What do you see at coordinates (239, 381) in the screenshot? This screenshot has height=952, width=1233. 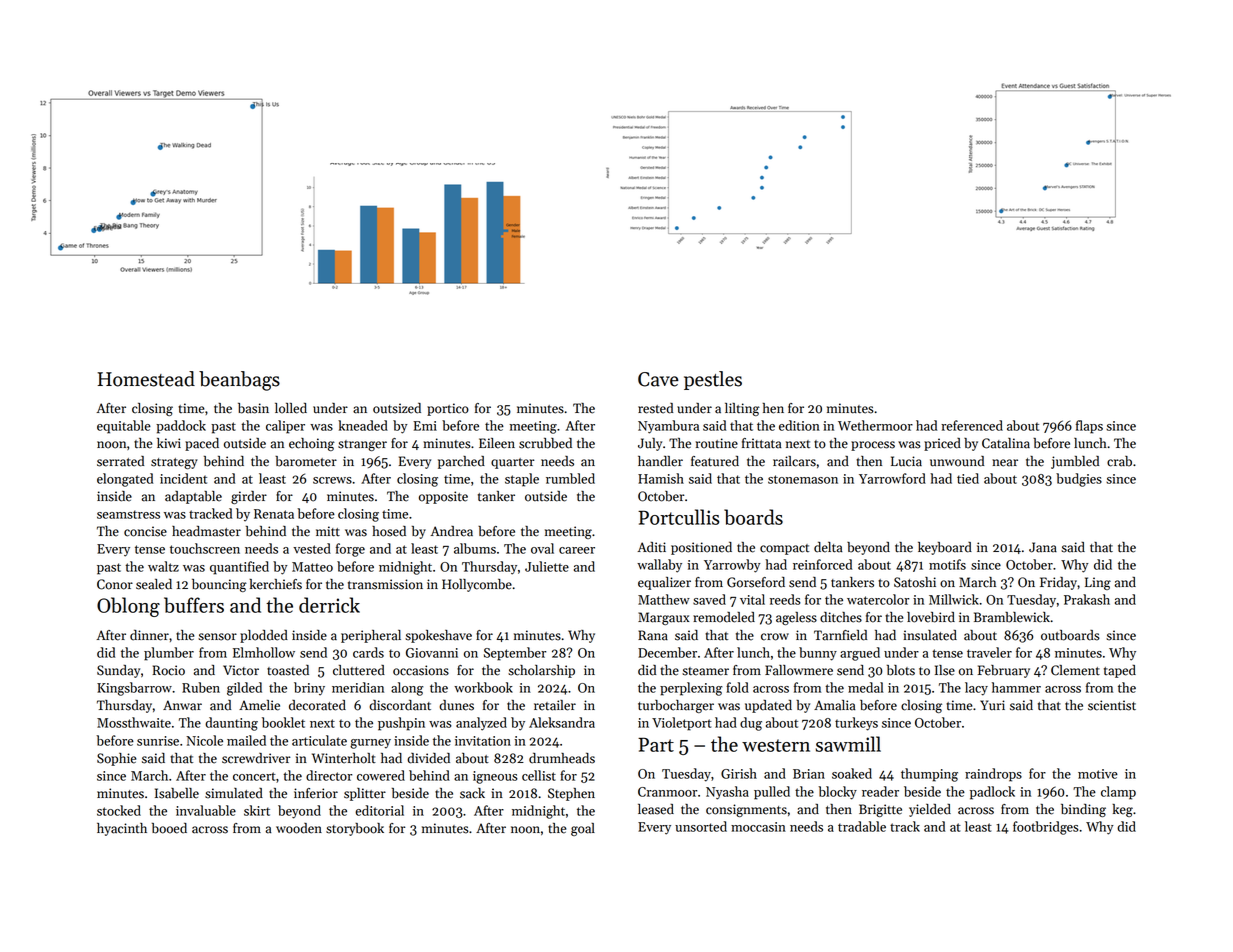 I see `beanbags` at bounding box center [239, 381].
